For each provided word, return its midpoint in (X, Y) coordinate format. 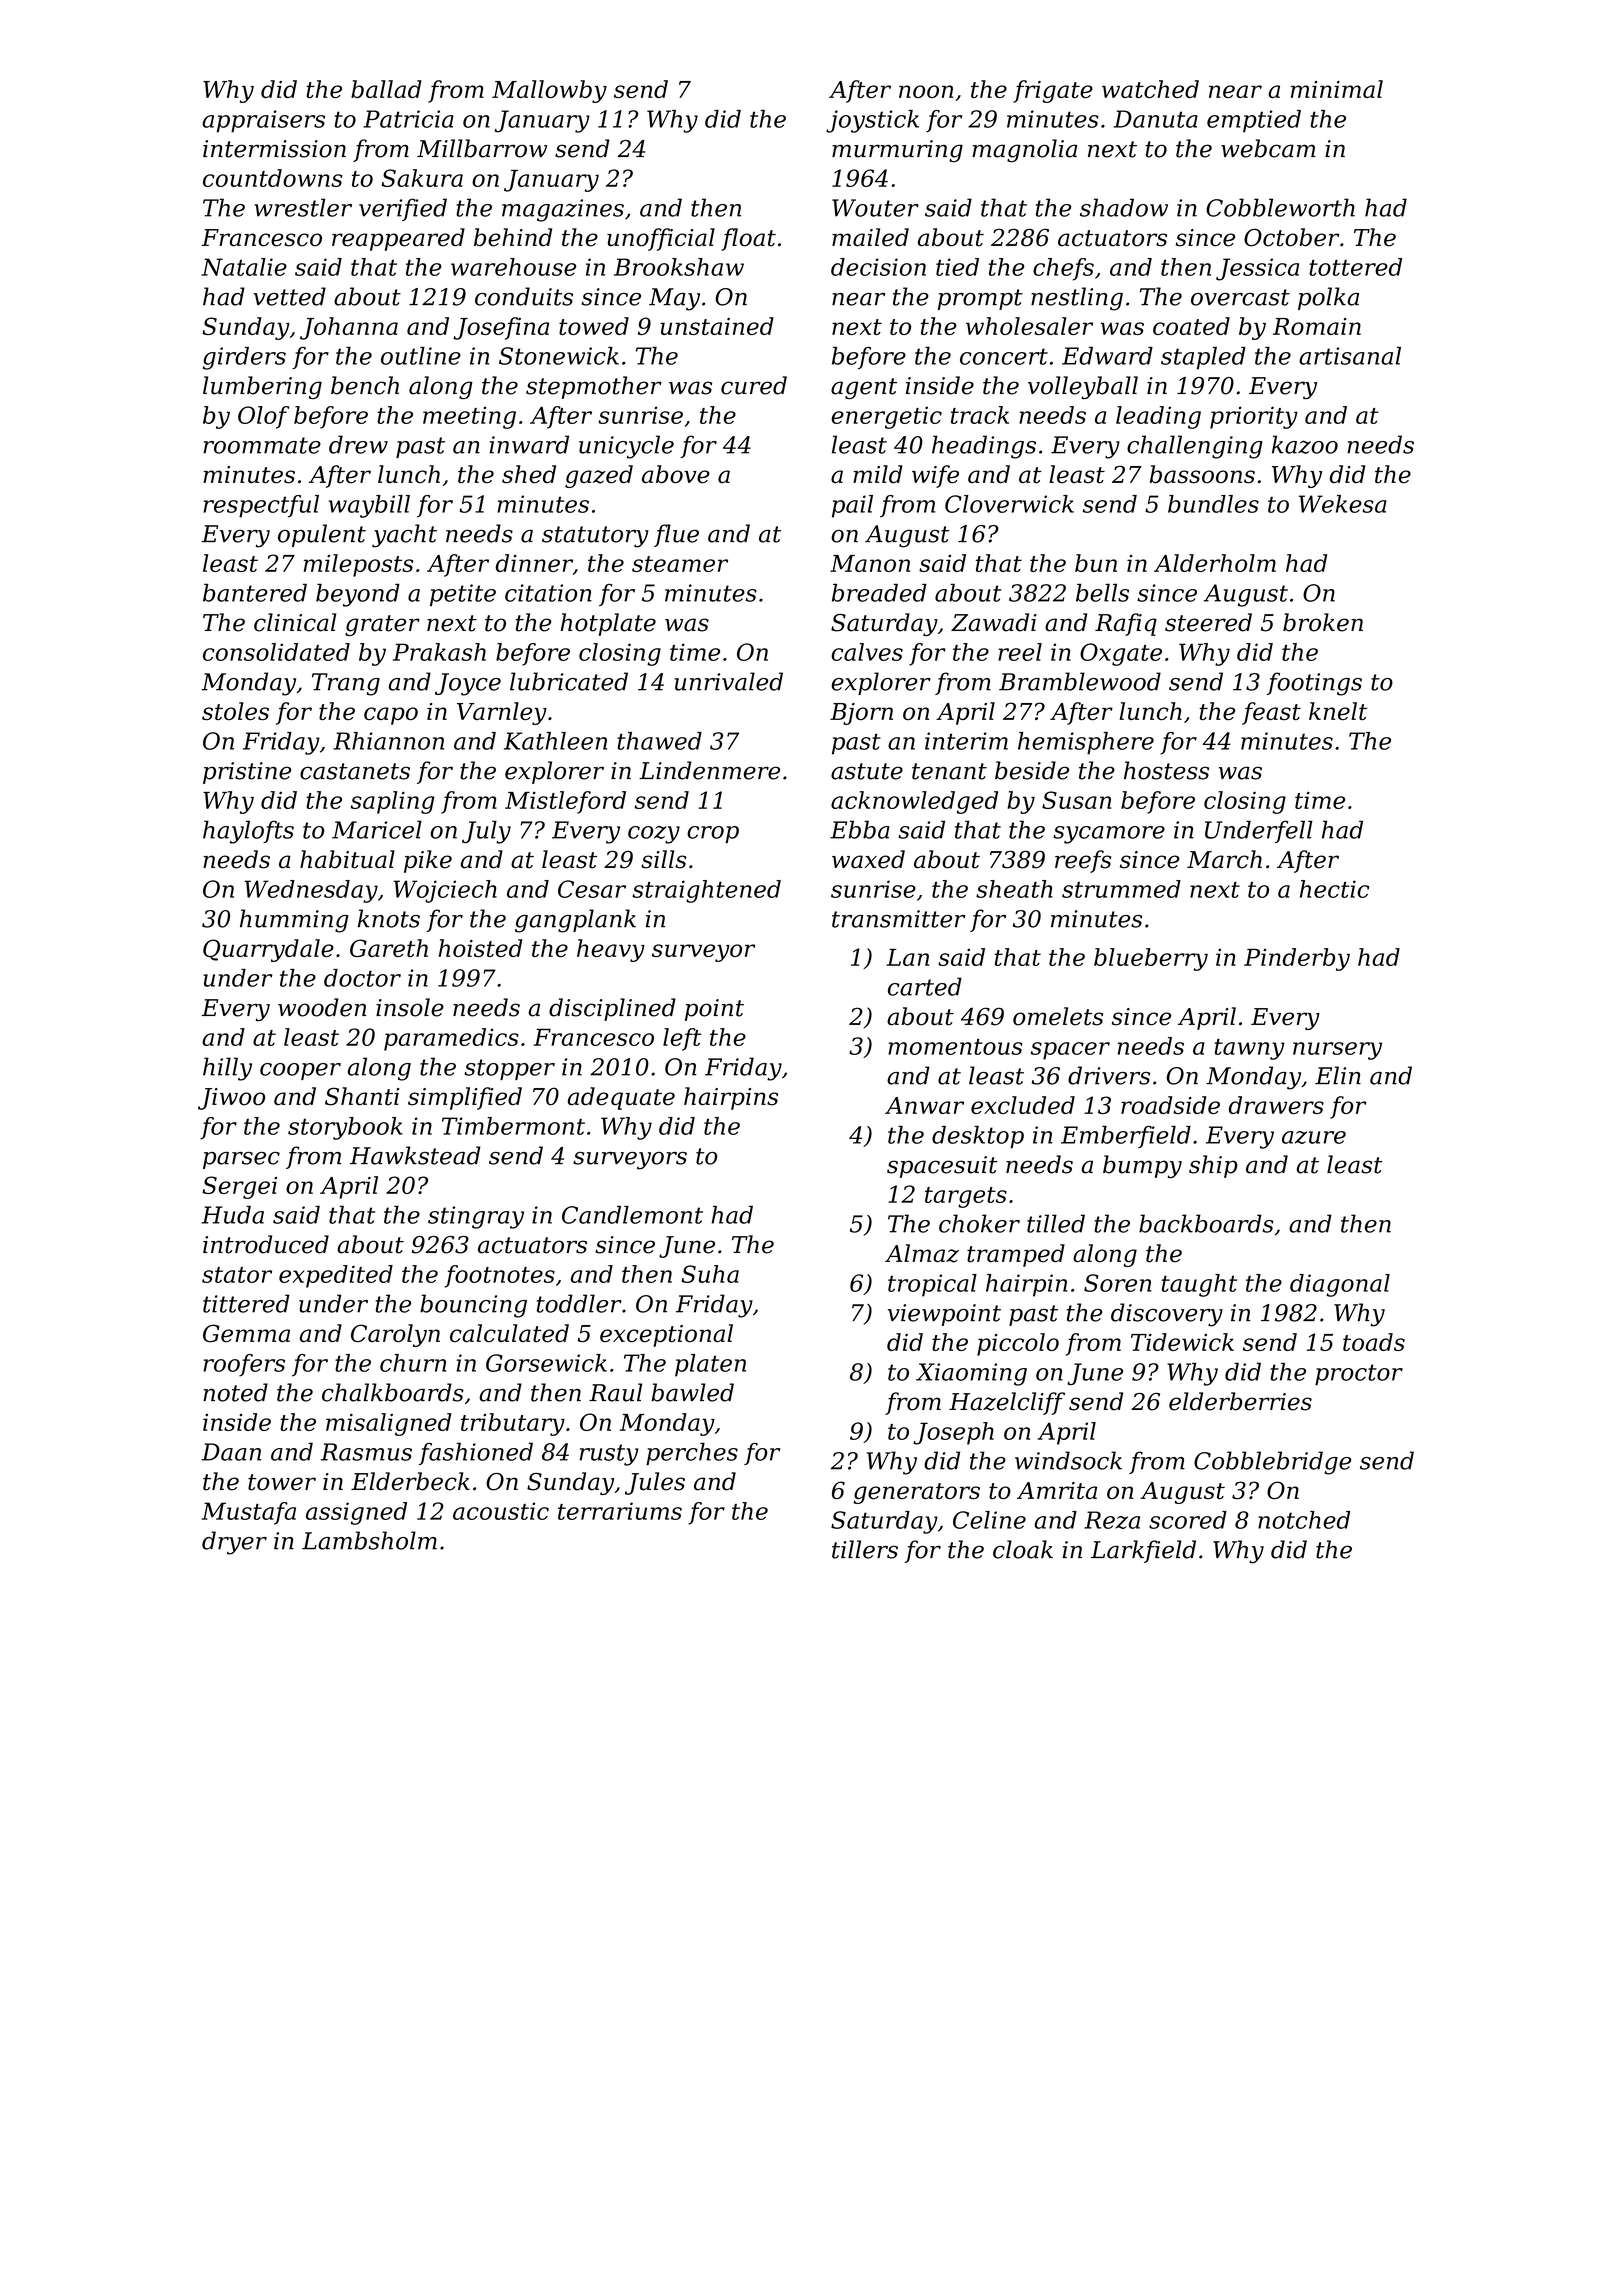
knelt (1338, 711)
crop (713, 834)
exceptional (666, 1335)
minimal (1337, 89)
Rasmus (366, 1452)
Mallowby (549, 91)
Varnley (502, 713)
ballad (386, 89)
